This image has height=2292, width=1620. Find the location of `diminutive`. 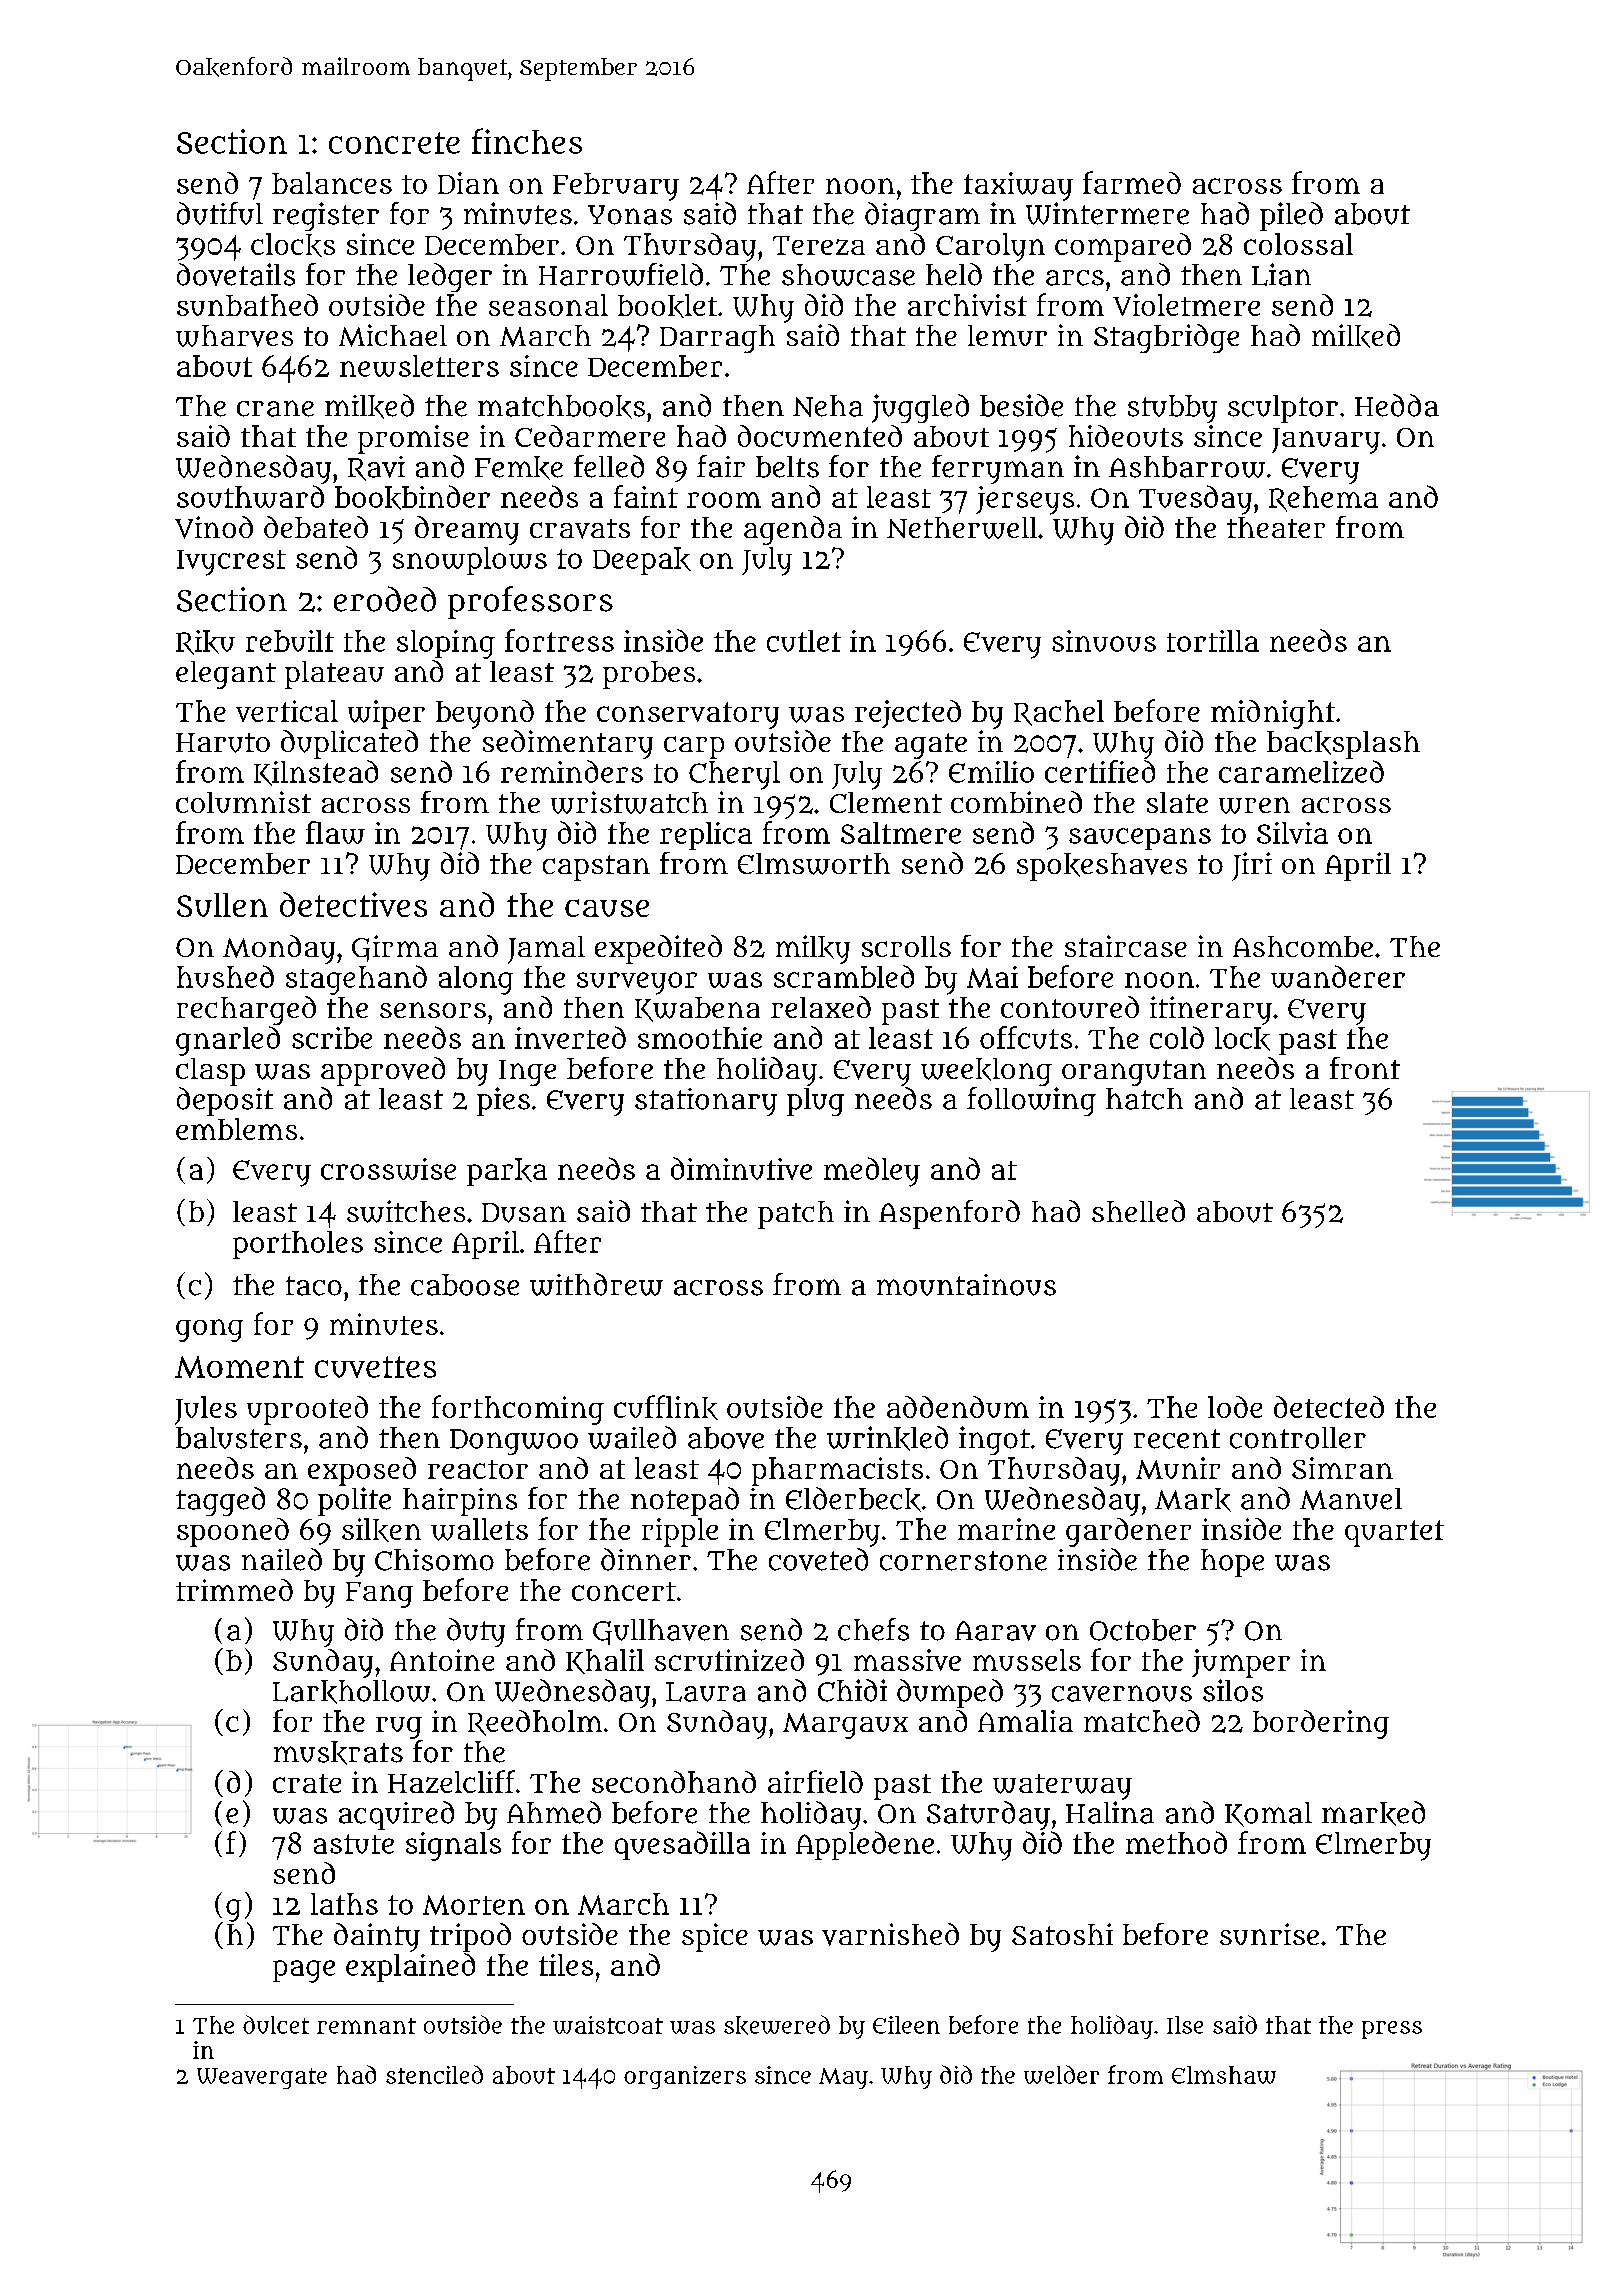

diminutive is located at coordinates (741, 1168).
